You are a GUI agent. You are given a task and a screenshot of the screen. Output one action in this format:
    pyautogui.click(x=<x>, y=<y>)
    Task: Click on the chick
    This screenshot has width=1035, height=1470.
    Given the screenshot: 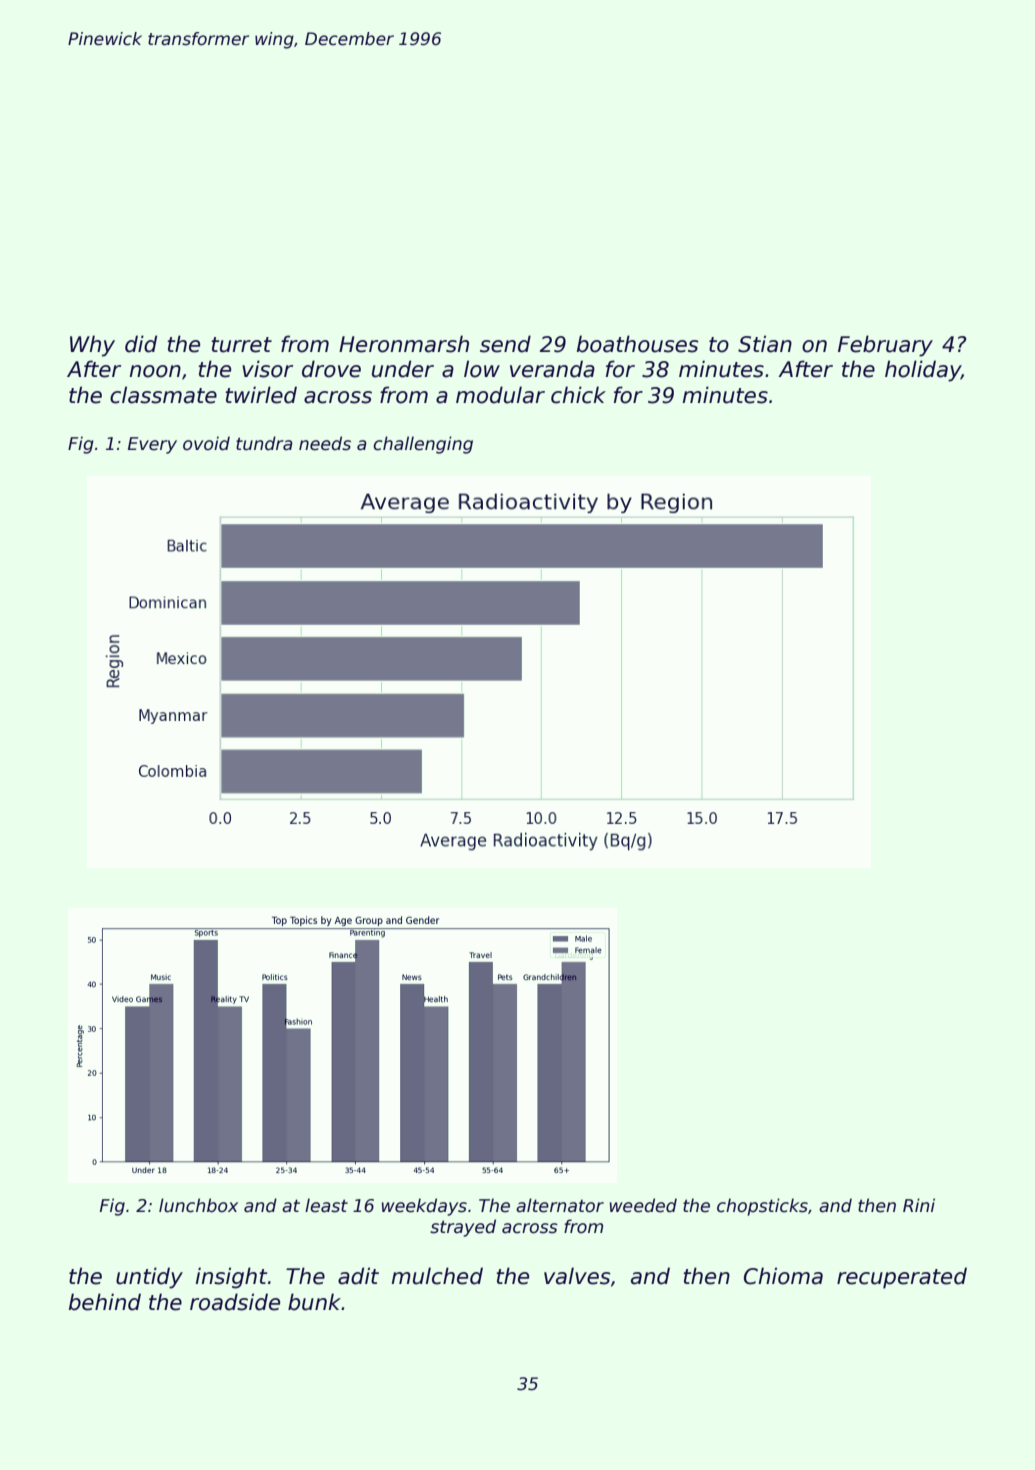 What is the action you would take?
    pyautogui.click(x=578, y=395)
